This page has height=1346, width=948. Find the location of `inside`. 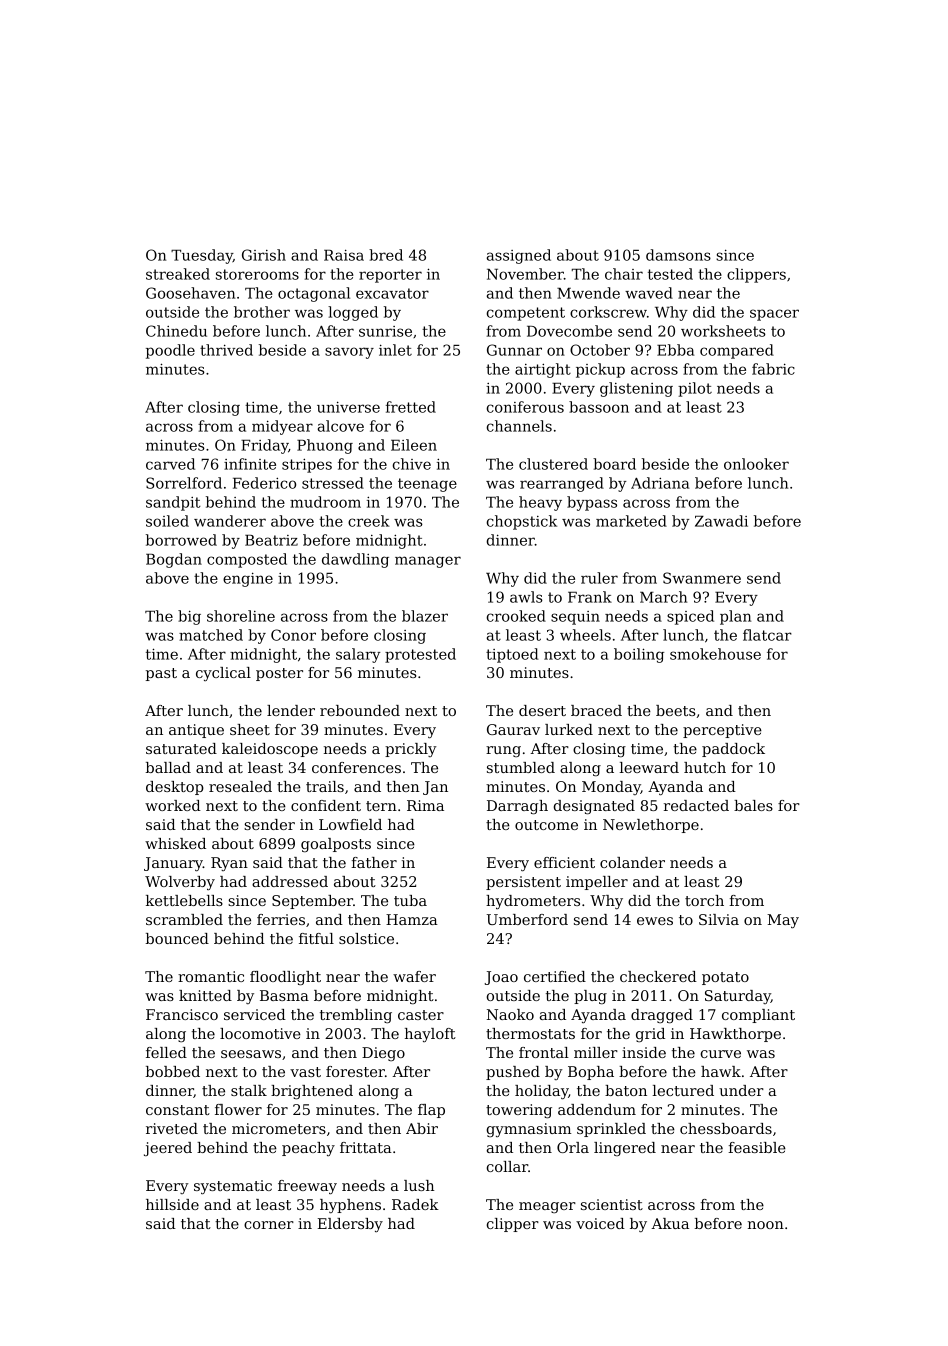

inside is located at coordinates (644, 1052).
